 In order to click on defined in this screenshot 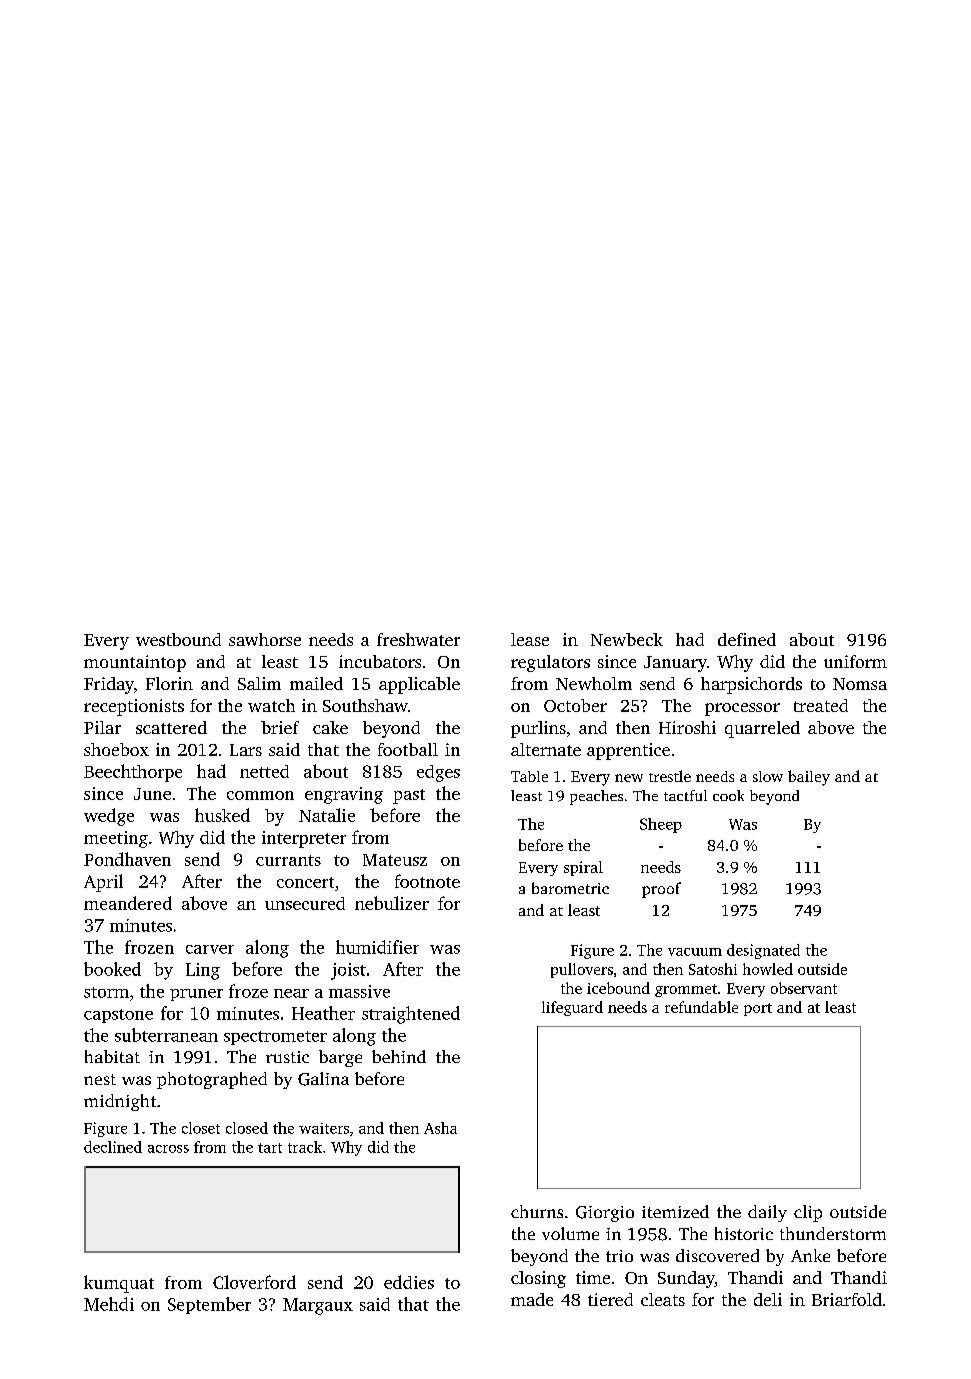, I will do `click(747, 639)`.
